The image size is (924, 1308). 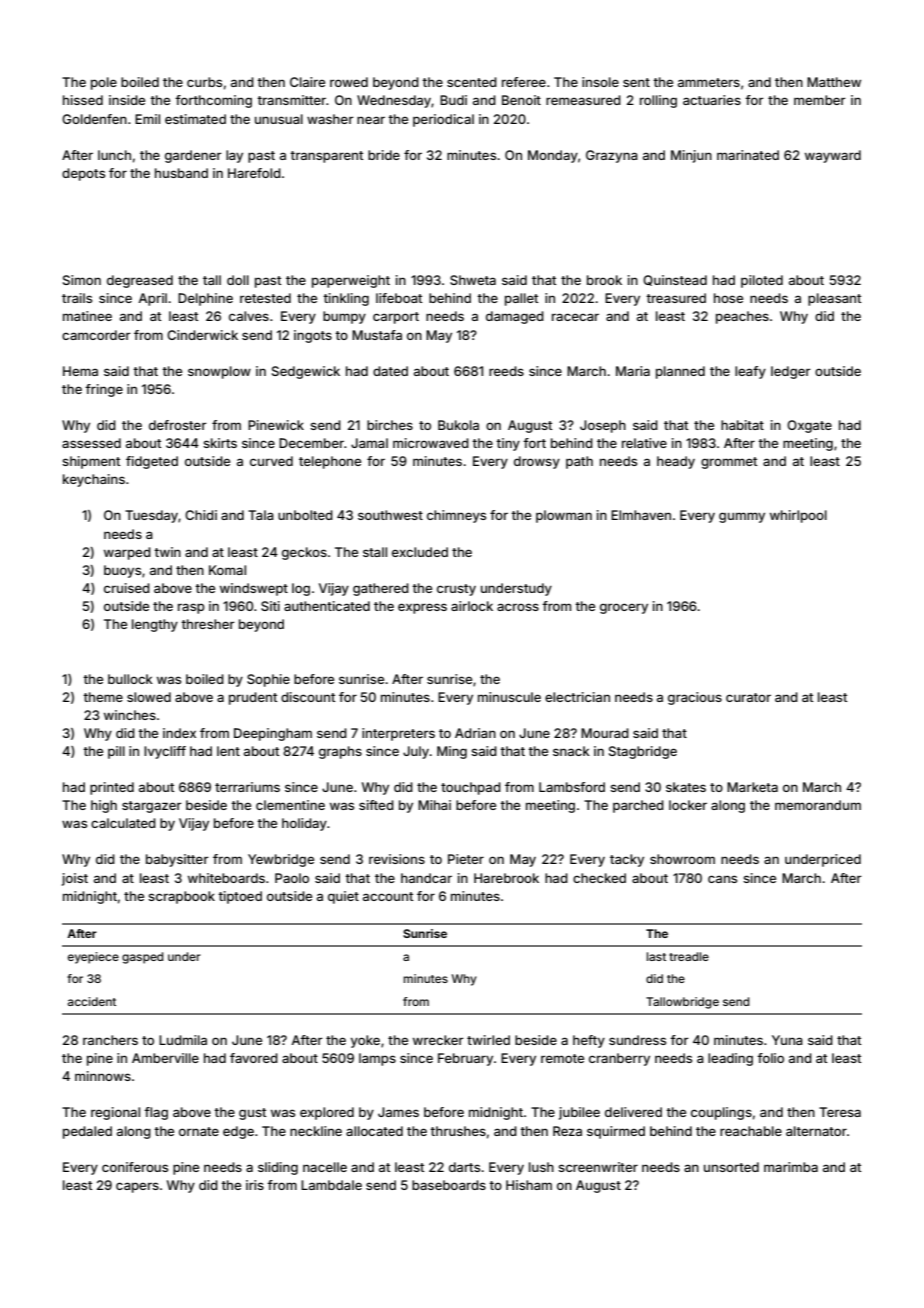 I want to click on July, so click(x=416, y=752).
